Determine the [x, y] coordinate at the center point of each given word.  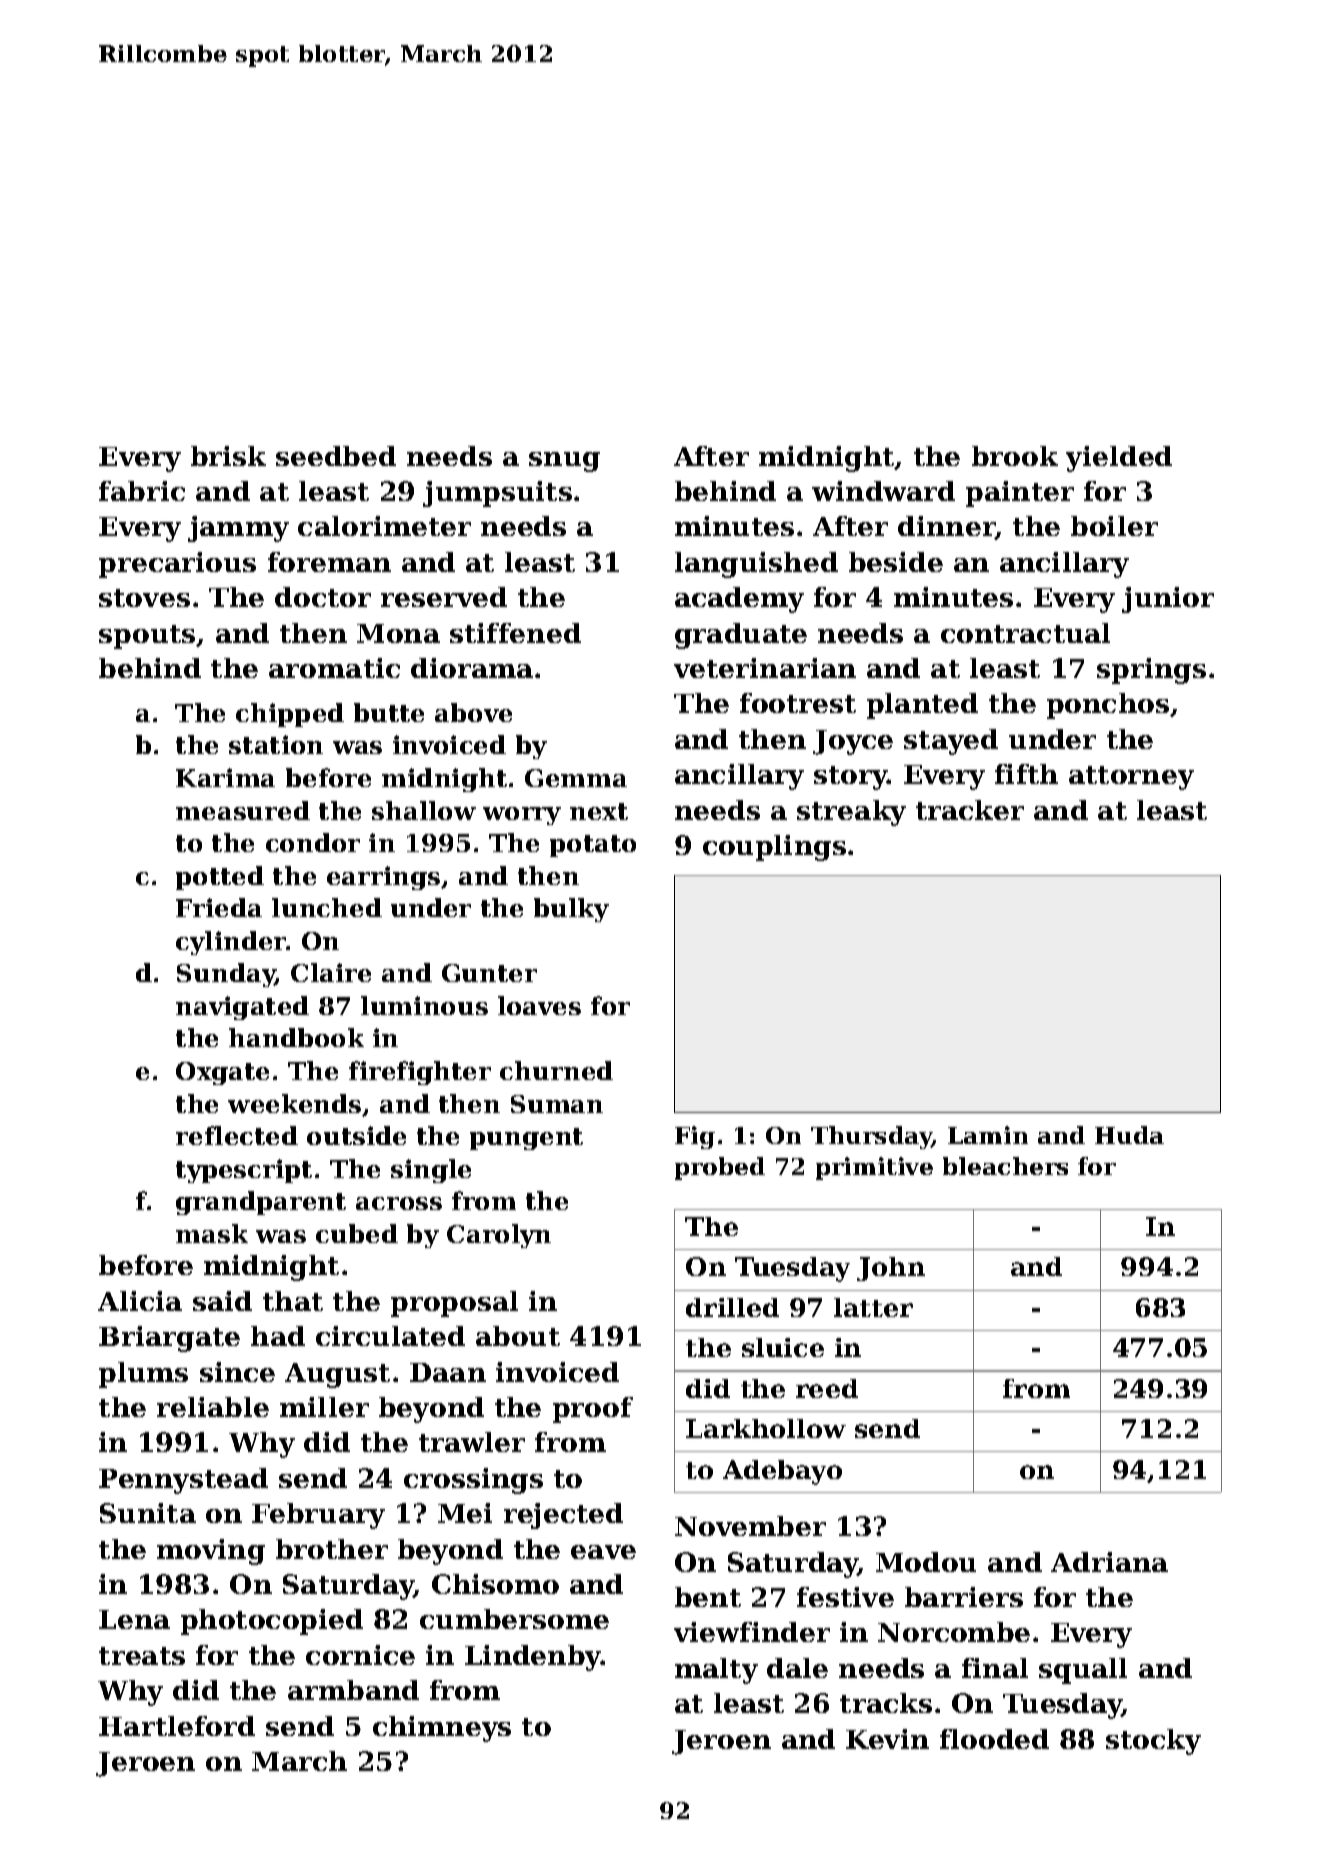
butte [389, 712]
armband [353, 1690]
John [891, 1269]
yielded [1119, 459]
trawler [472, 1442]
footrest [798, 703]
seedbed [336, 456]
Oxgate [222, 1073]
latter [873, 1307]
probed [720, 1168]
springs [1151, 671]
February [318, 1516]
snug [564, 462]
